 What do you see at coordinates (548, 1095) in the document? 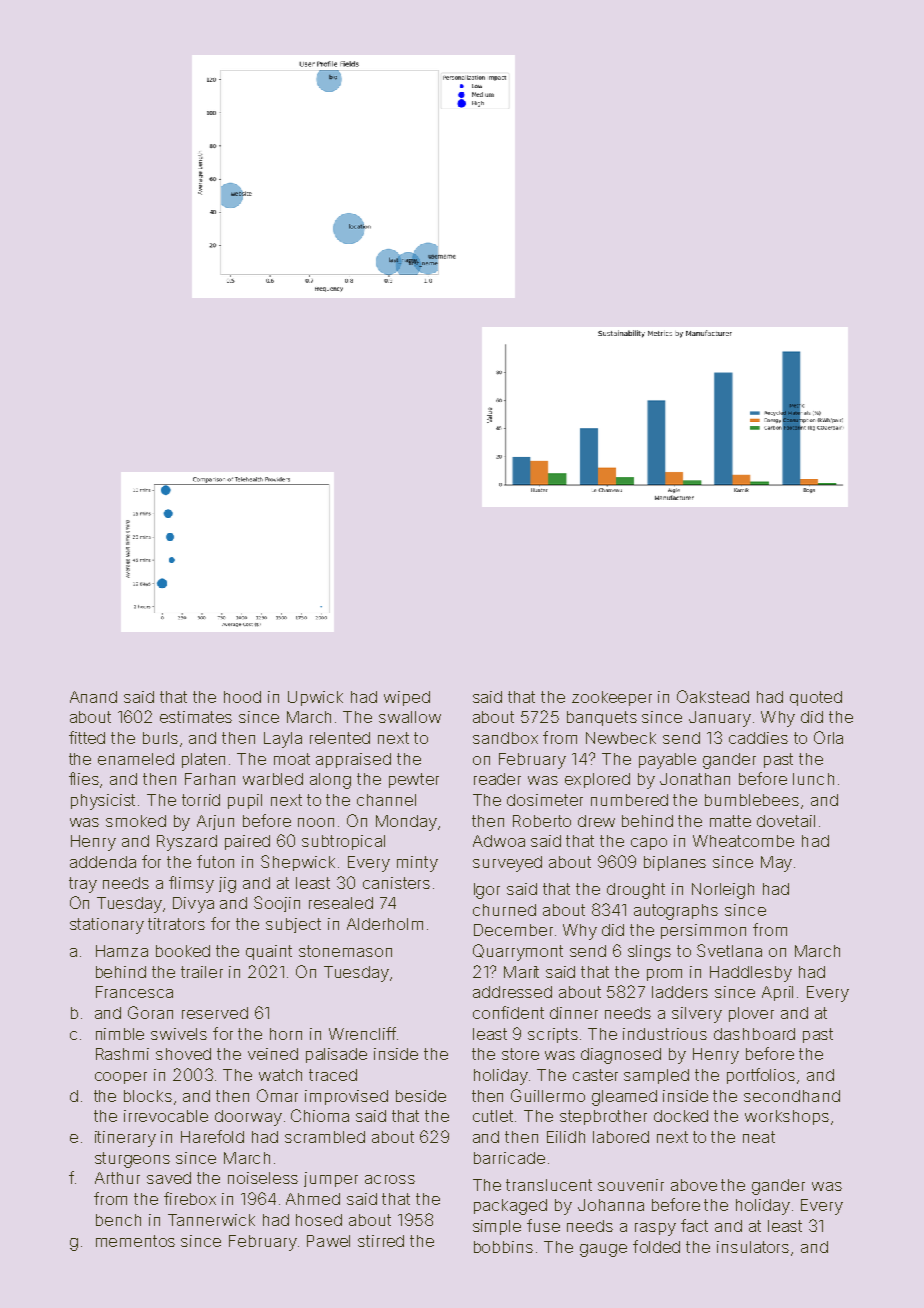
I see `Guillermo` at bounding box center [548, 1095].
